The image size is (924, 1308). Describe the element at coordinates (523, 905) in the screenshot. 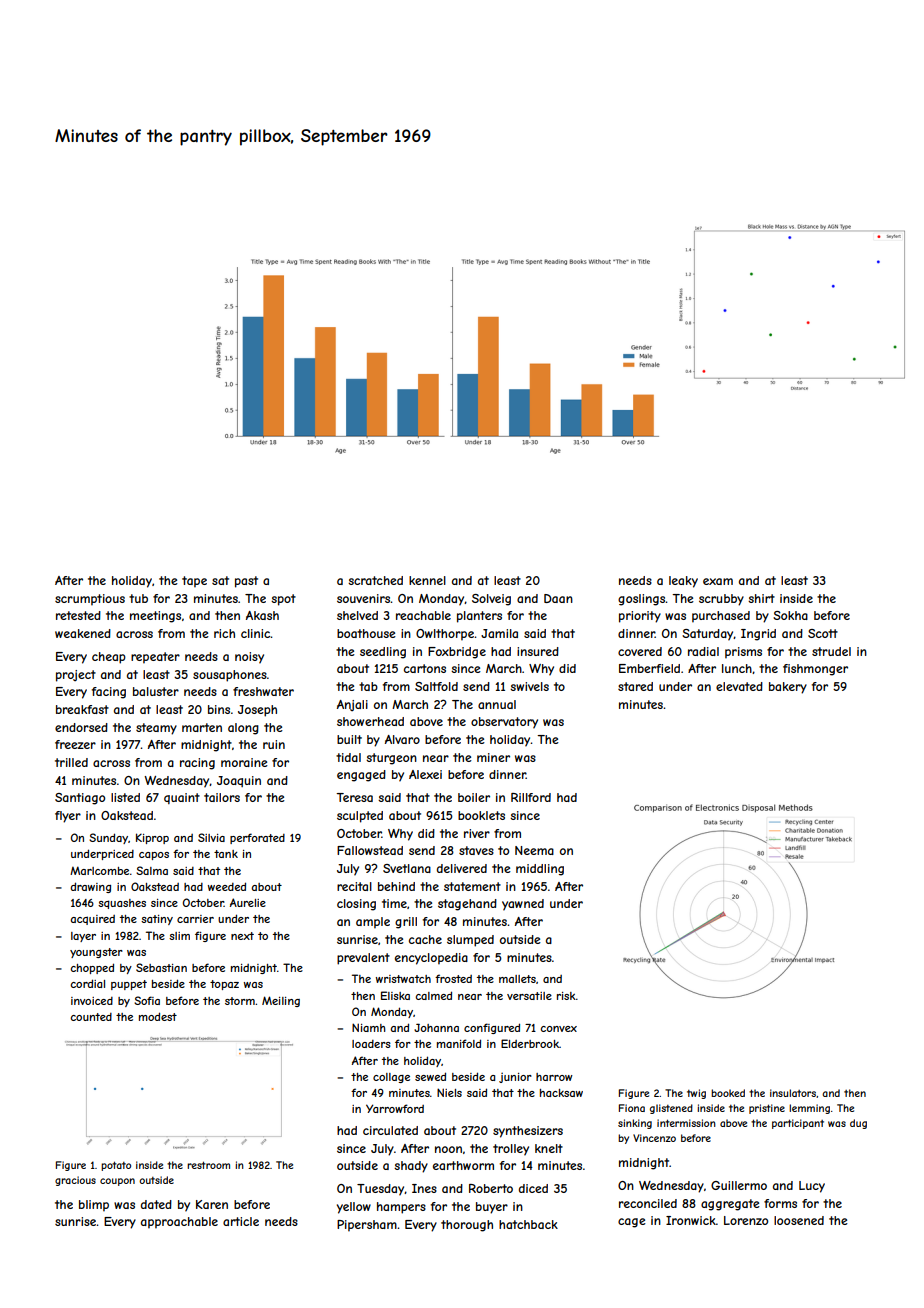

I see `yawned` at that location.
